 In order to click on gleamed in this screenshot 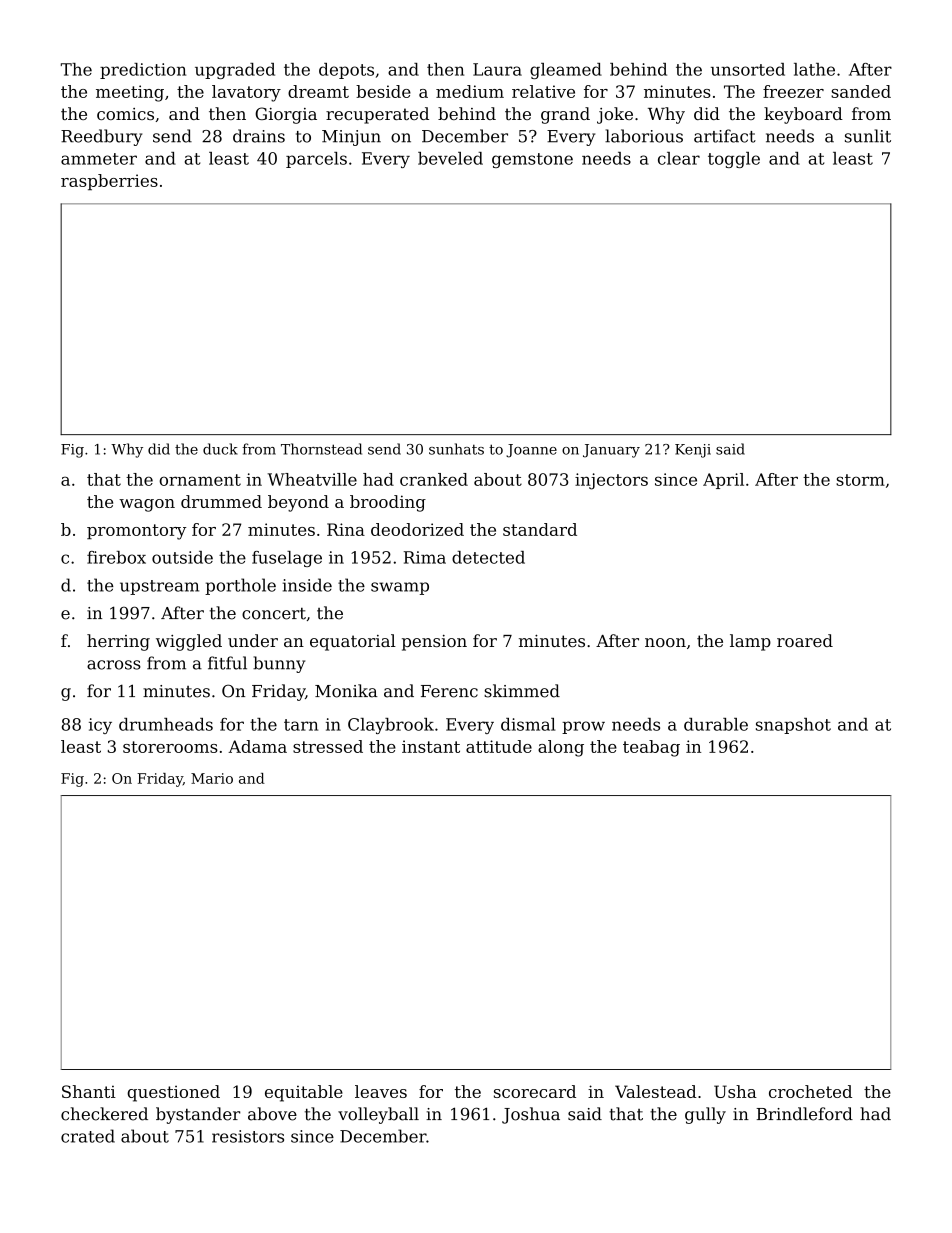, I will do `click(566, 71)`.
